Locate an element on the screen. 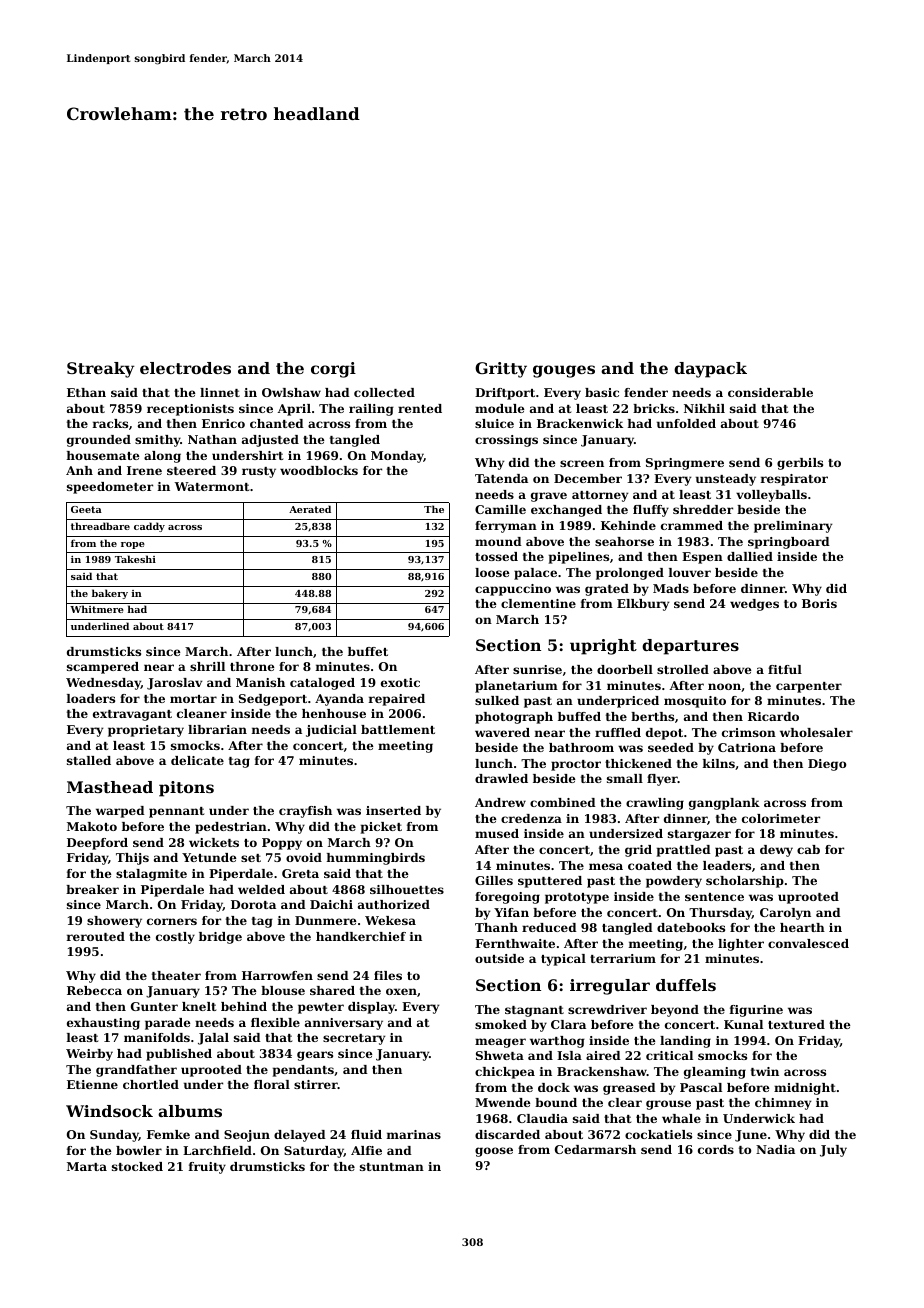 Image resolution: width=924 pixels, height=1308 pixels. daypack is located at coordinates (710, 370).
